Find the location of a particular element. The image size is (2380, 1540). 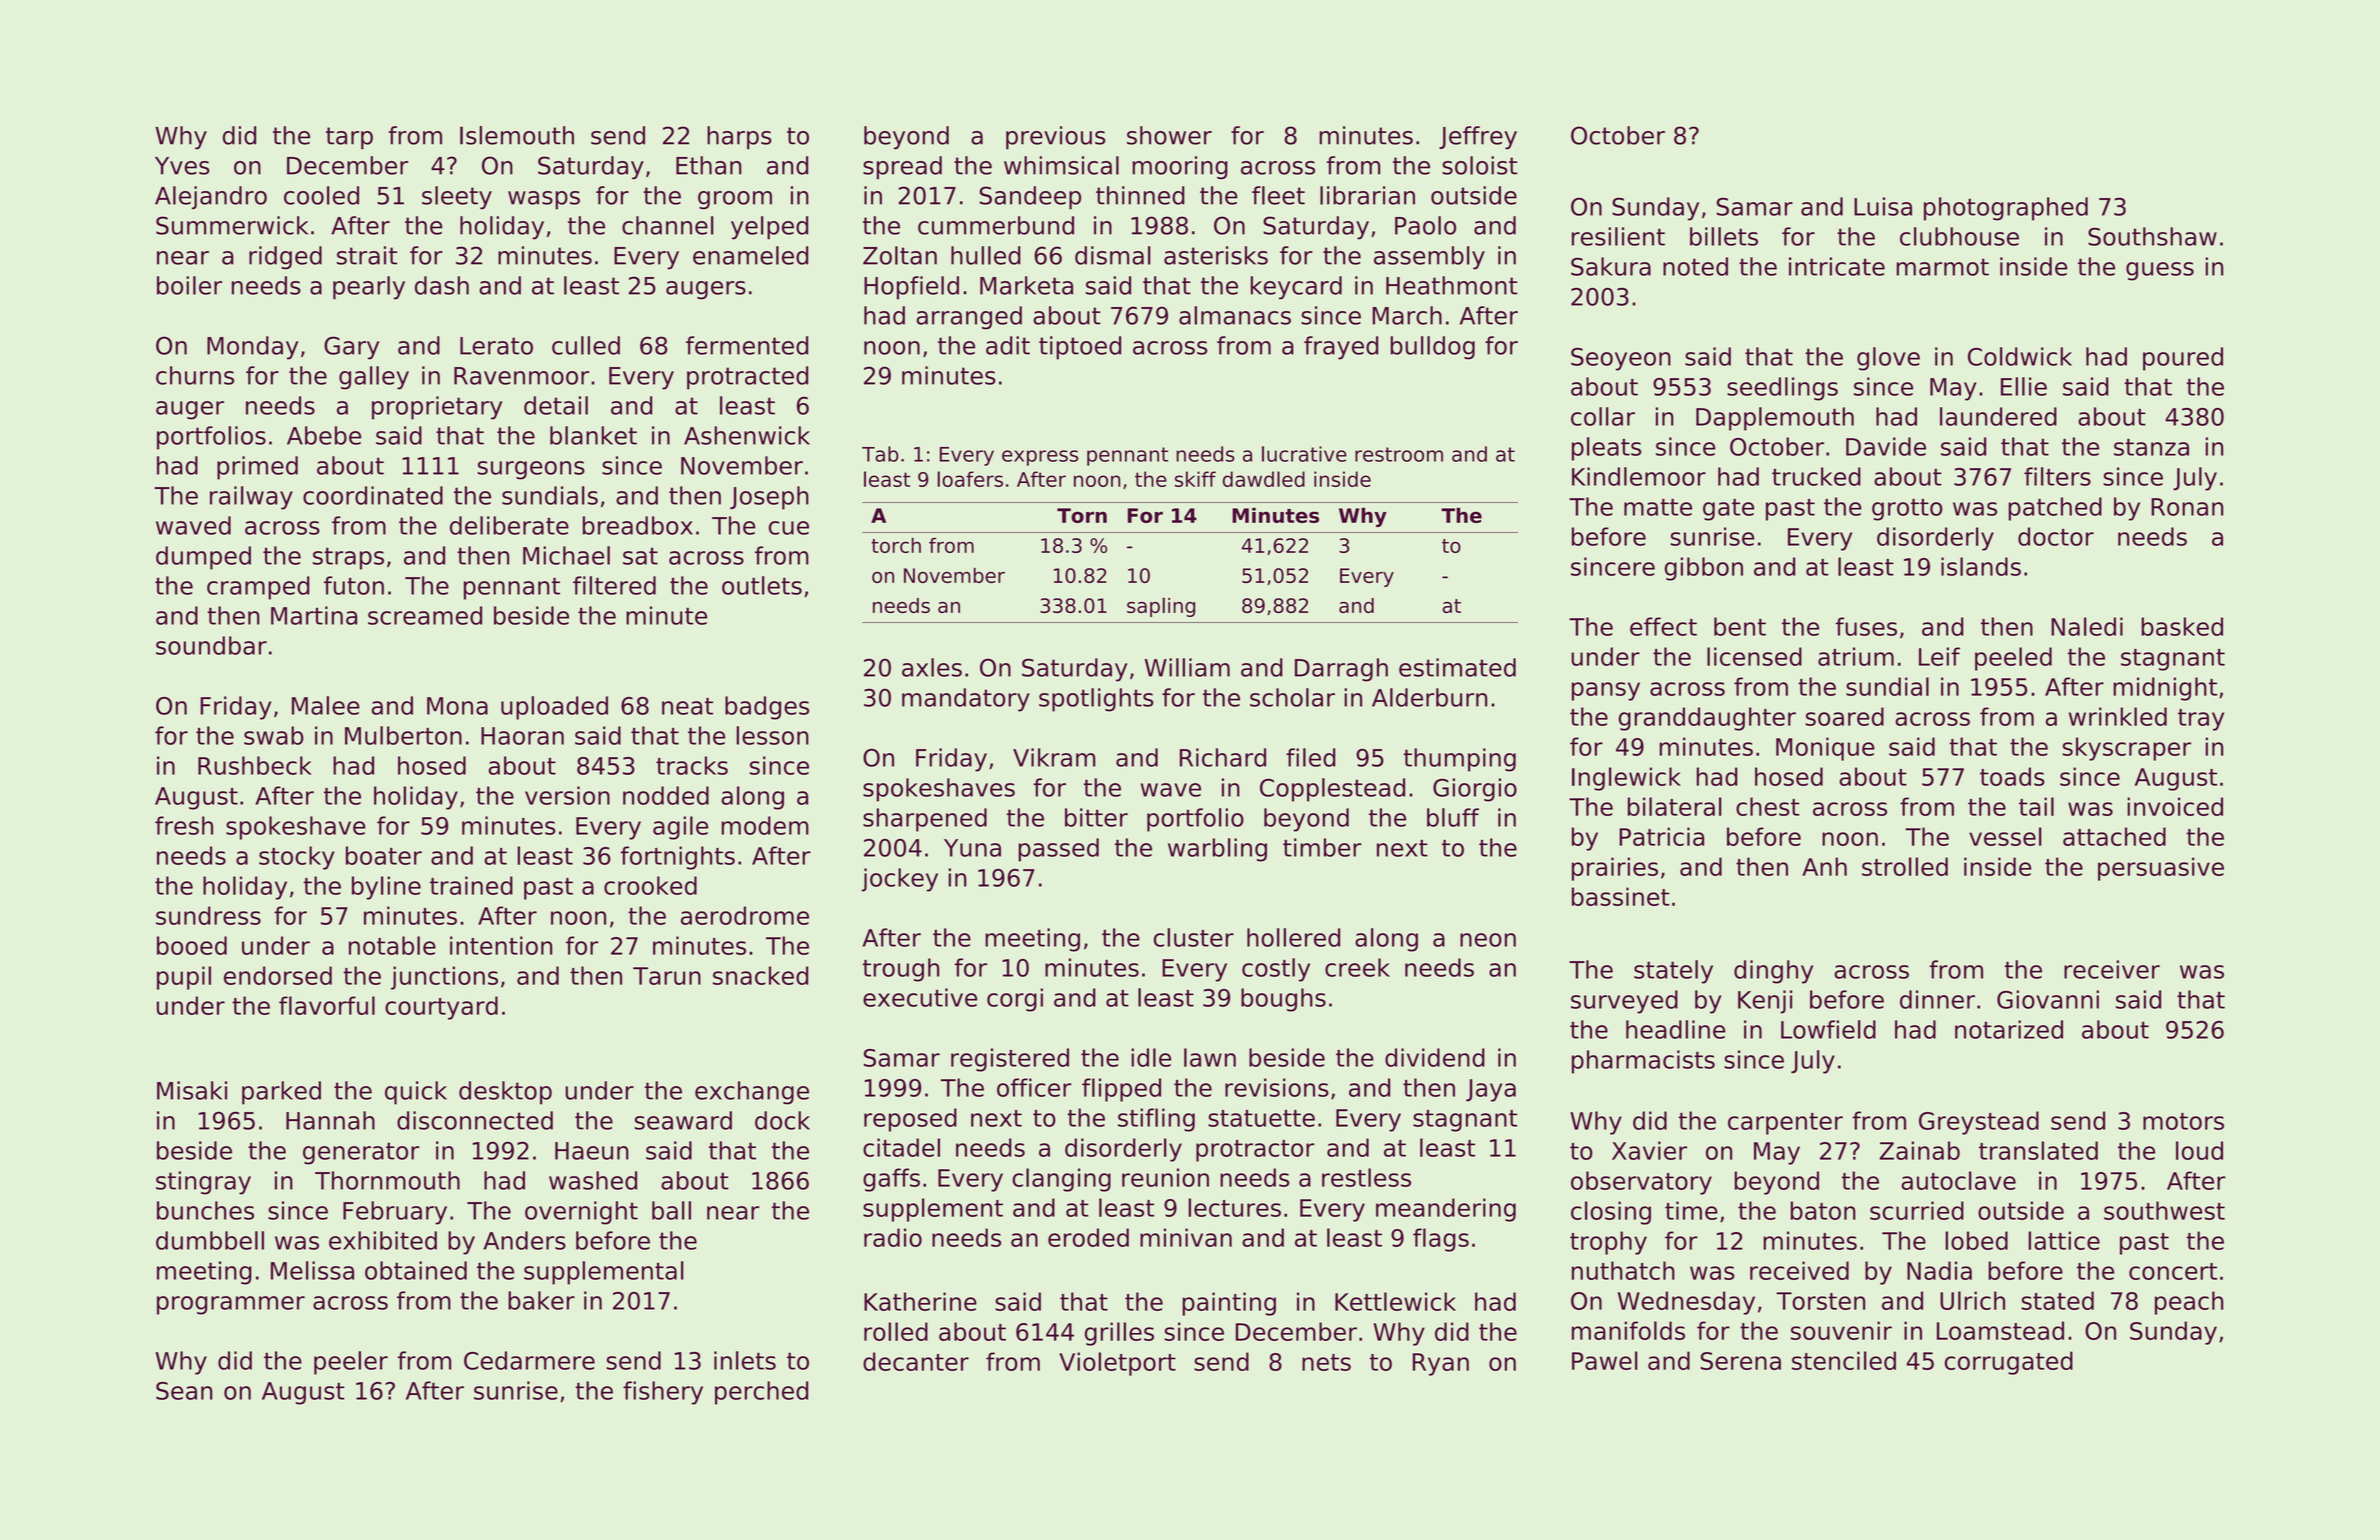

primed is located at coordinates (257, 468).
